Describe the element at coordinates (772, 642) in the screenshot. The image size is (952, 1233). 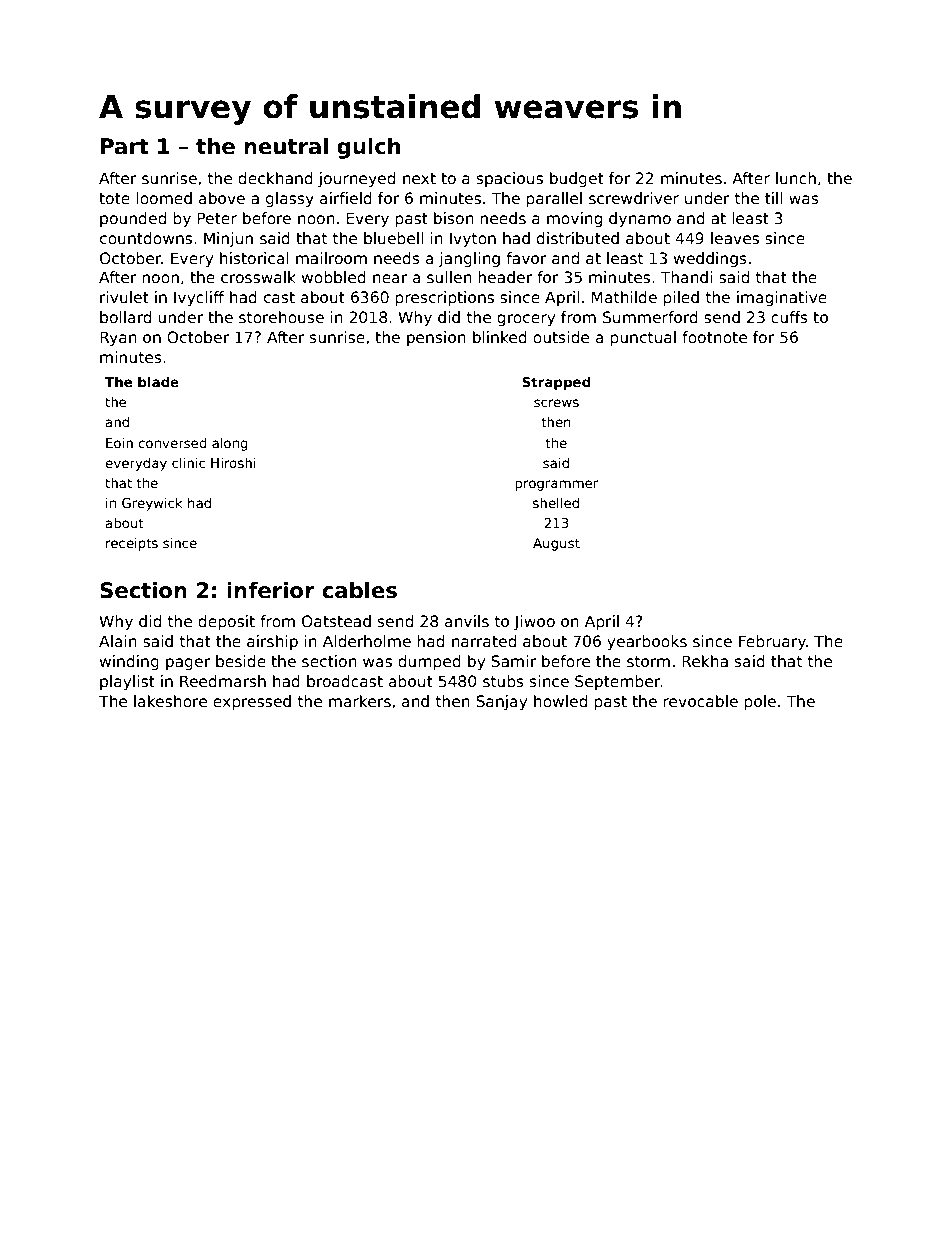
I see `February` at that location.
